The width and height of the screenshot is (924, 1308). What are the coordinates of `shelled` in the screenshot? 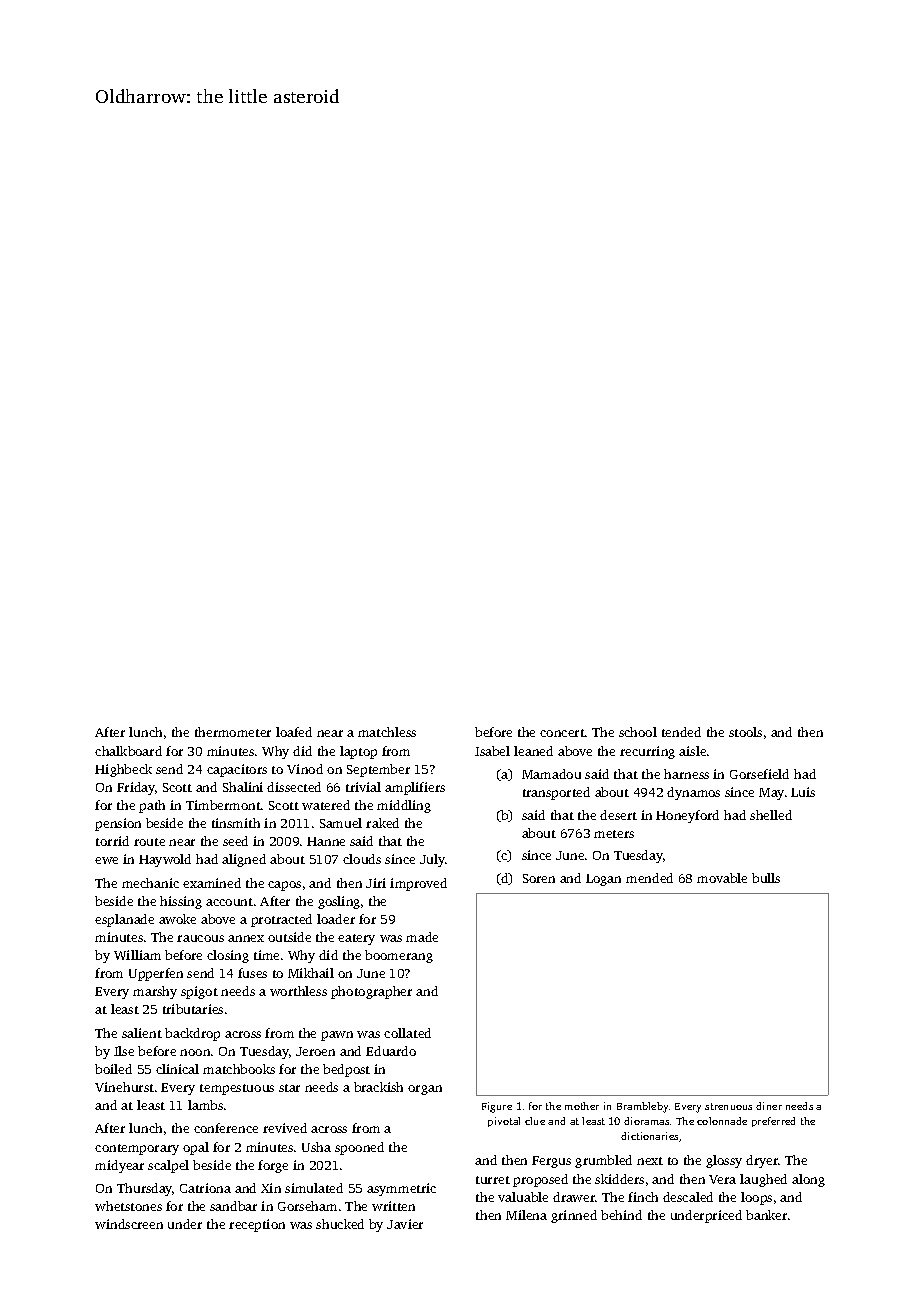 It's located at (771, 815).
